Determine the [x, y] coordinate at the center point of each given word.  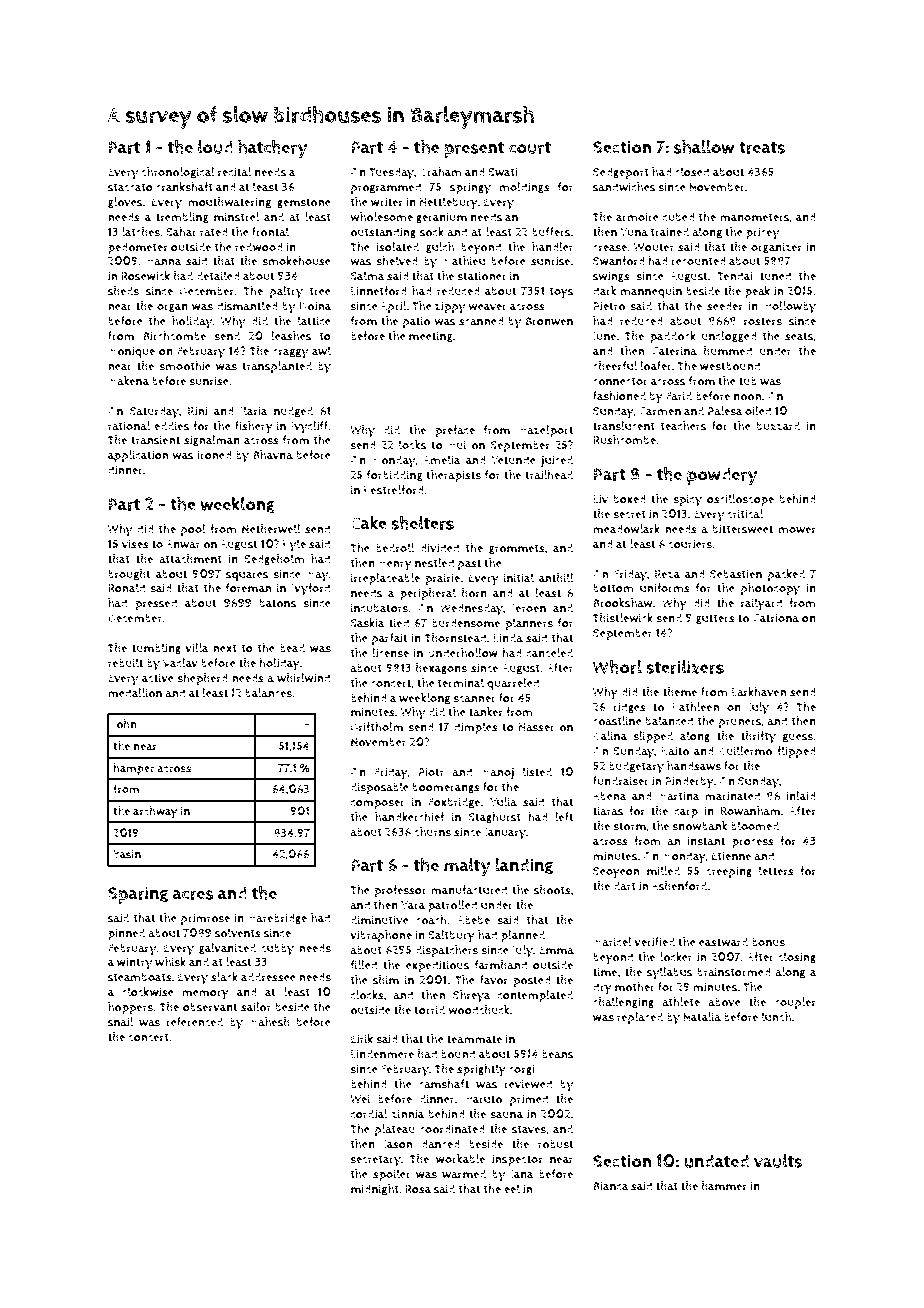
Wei [360, 1099]
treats [762, 148]
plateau [395, 1130]
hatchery [273, 149]
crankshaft [184, 187]
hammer [724, 1186]
